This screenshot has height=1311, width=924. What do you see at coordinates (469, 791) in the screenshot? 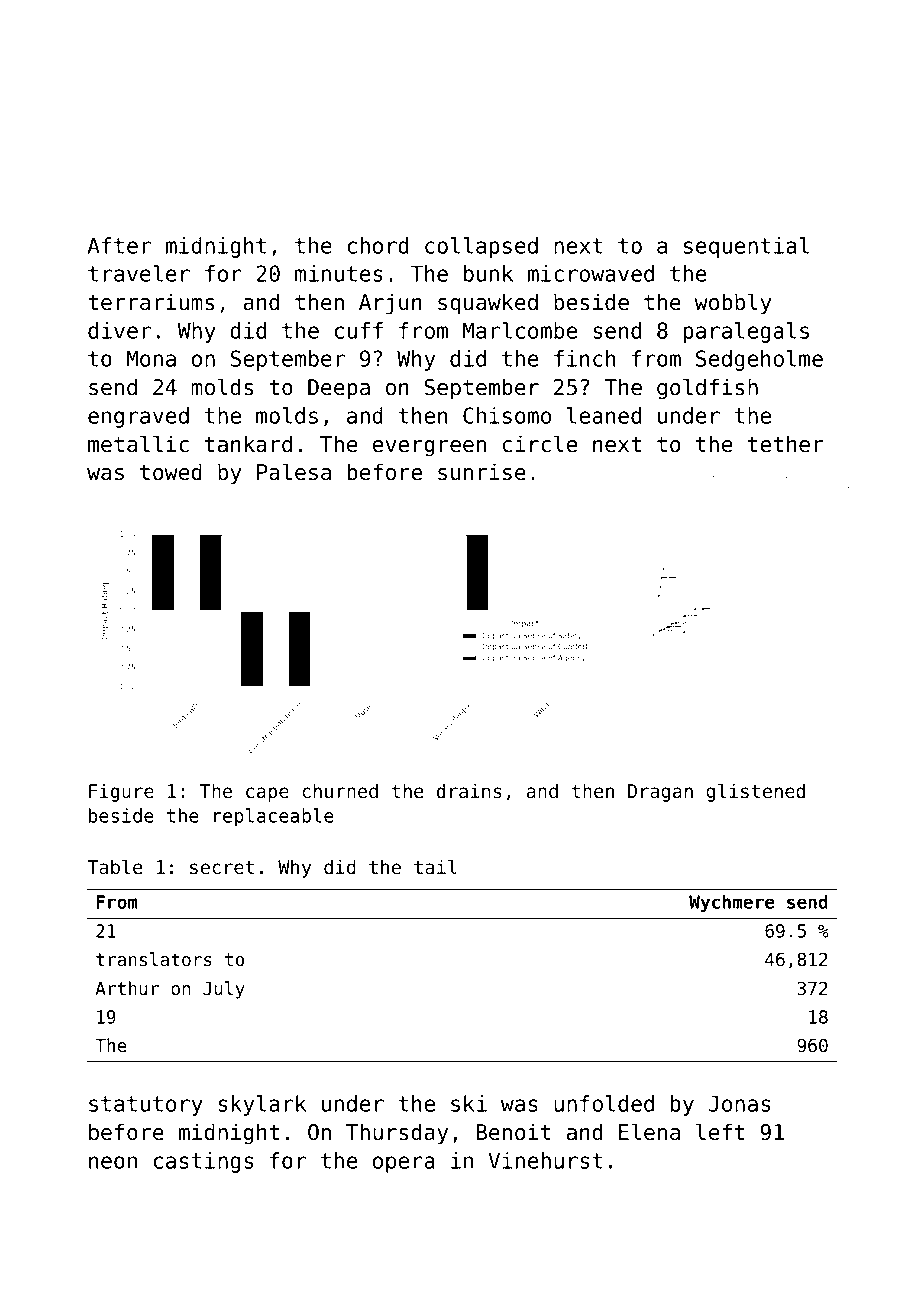
I see `drains` at bounding box center [469, 791].
